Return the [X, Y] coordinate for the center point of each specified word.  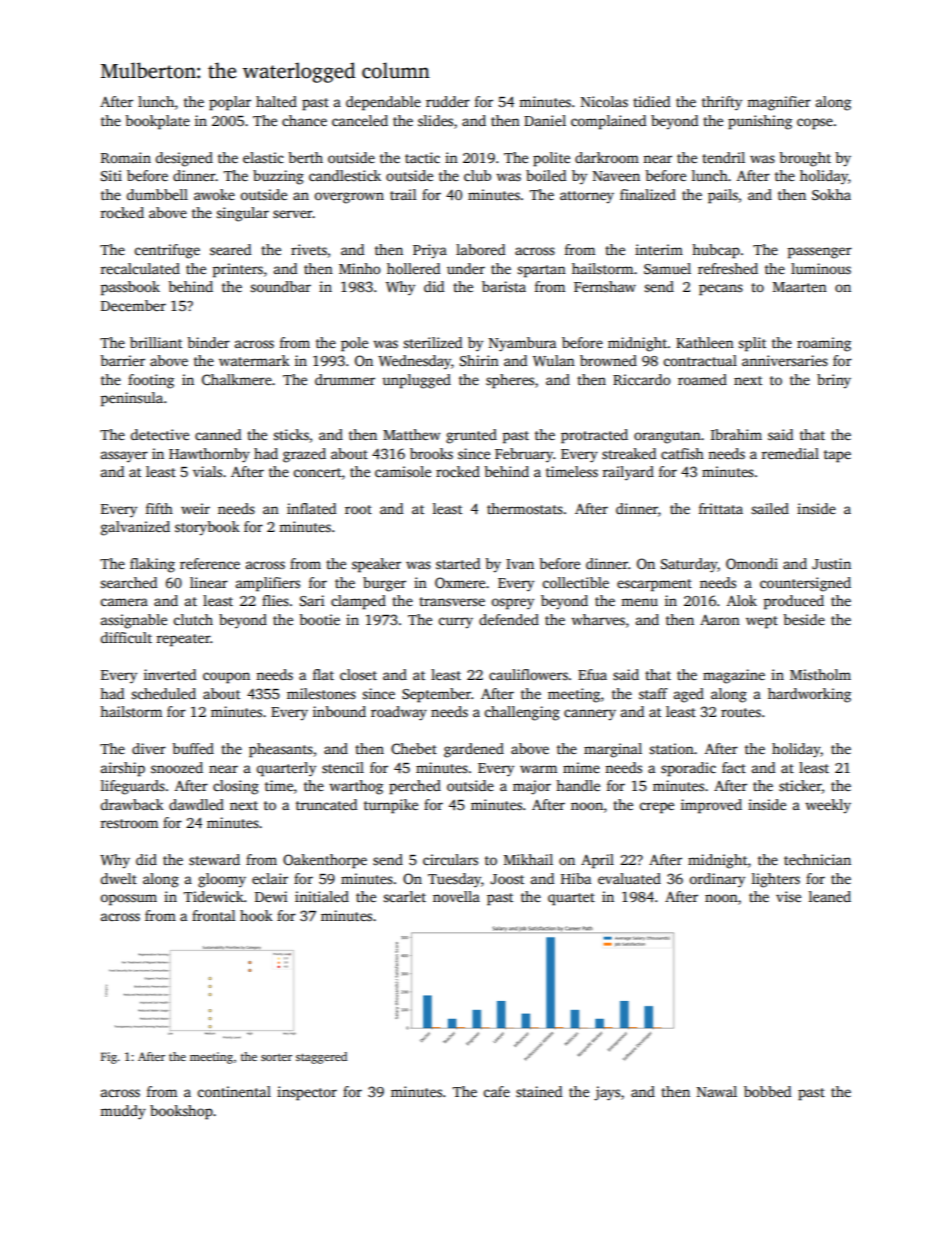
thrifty [722, 103]
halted [276, 101]
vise [788, 896]
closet [358, 674]
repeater [183, 640]
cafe [497, 1091]
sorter [276, 1057]
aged [689, 695]
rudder [448, 101]
